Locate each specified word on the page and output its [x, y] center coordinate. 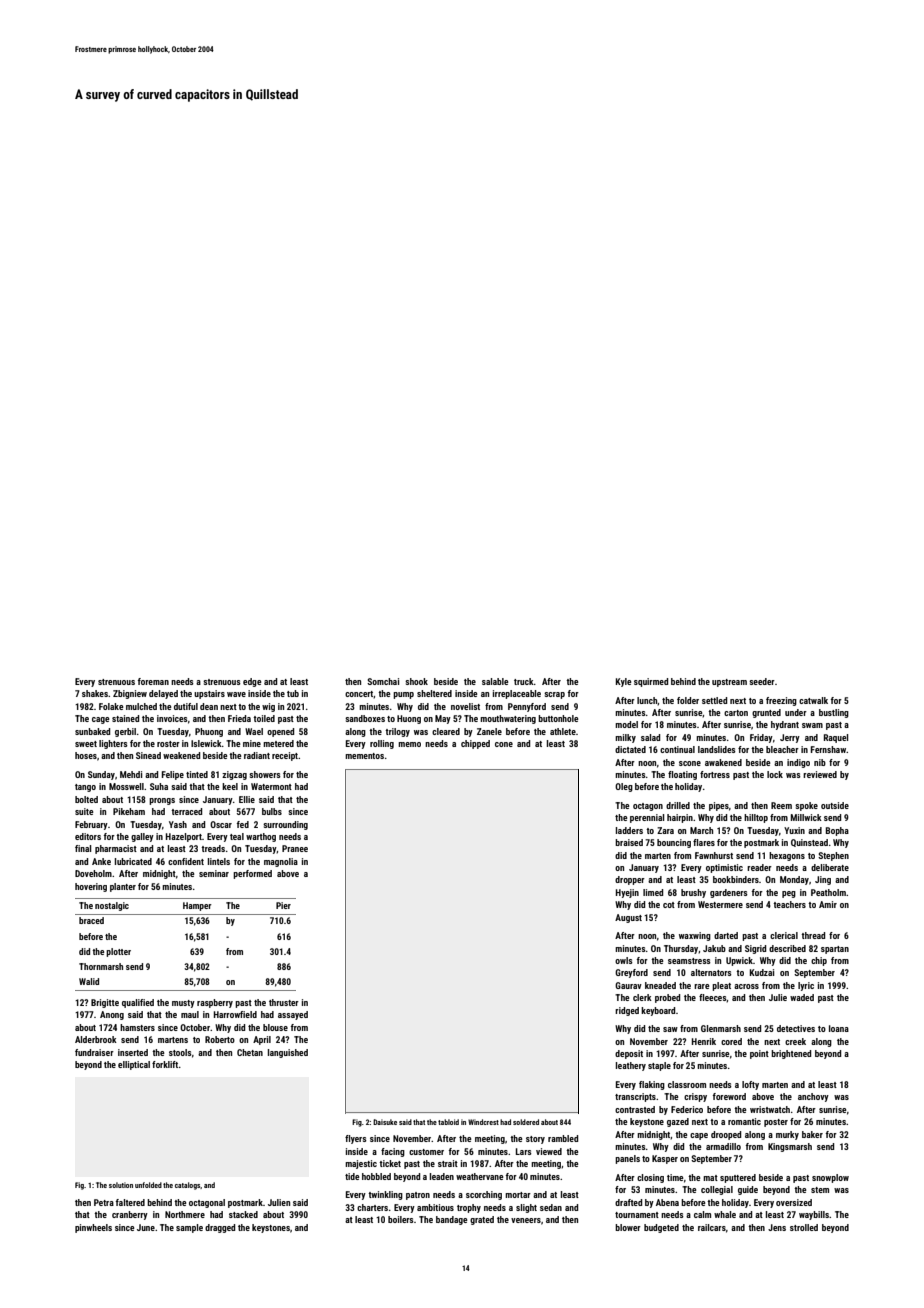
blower [628, 1227]
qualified [138, 1003]
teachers [789, 904]
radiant [257, 755]
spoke [806, 806]
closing [650, 1178]
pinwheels [93, 1228]
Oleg [624, 787]
